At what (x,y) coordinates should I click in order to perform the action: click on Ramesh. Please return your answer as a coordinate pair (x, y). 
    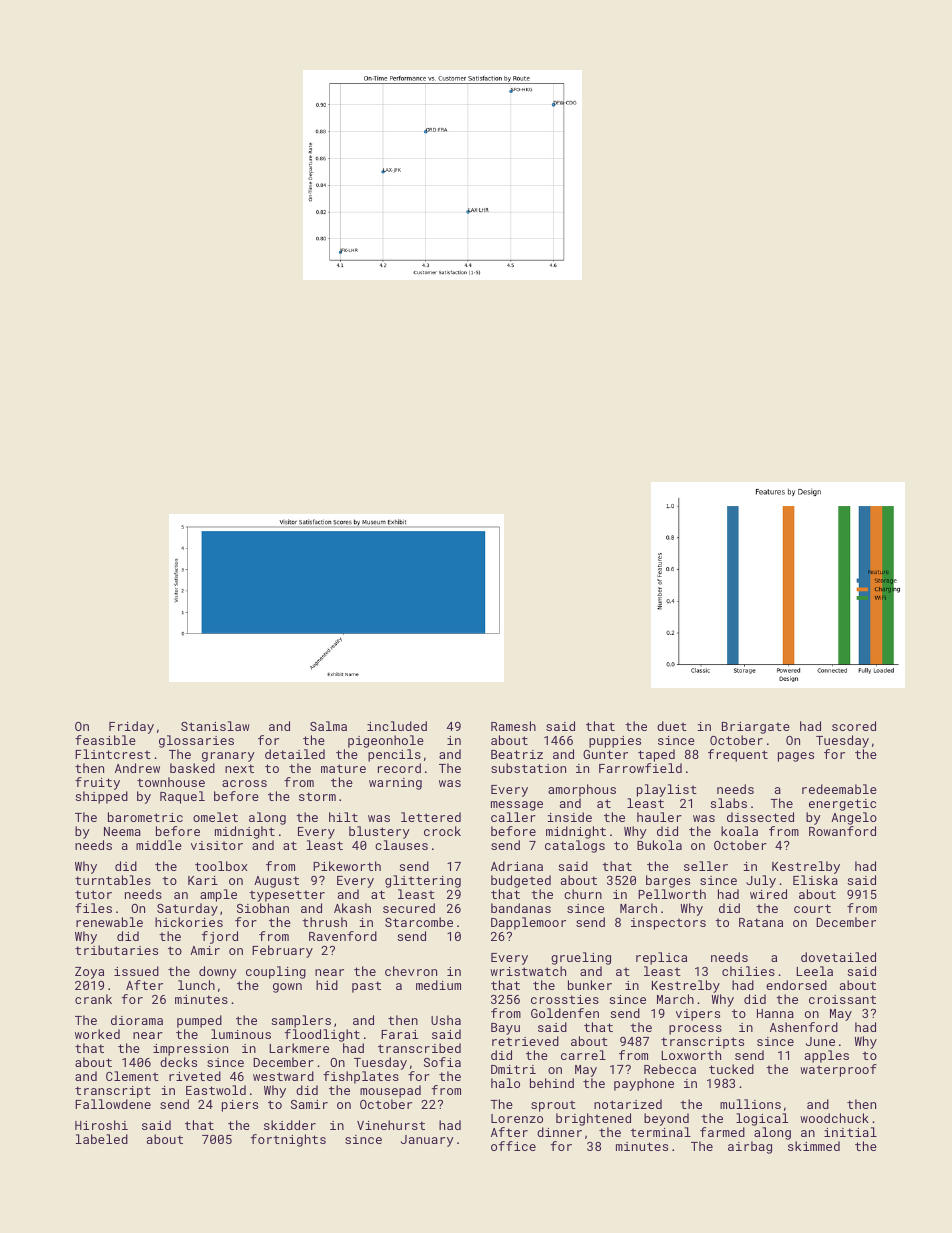
    Looking at the image, I should click on (513, 726).
